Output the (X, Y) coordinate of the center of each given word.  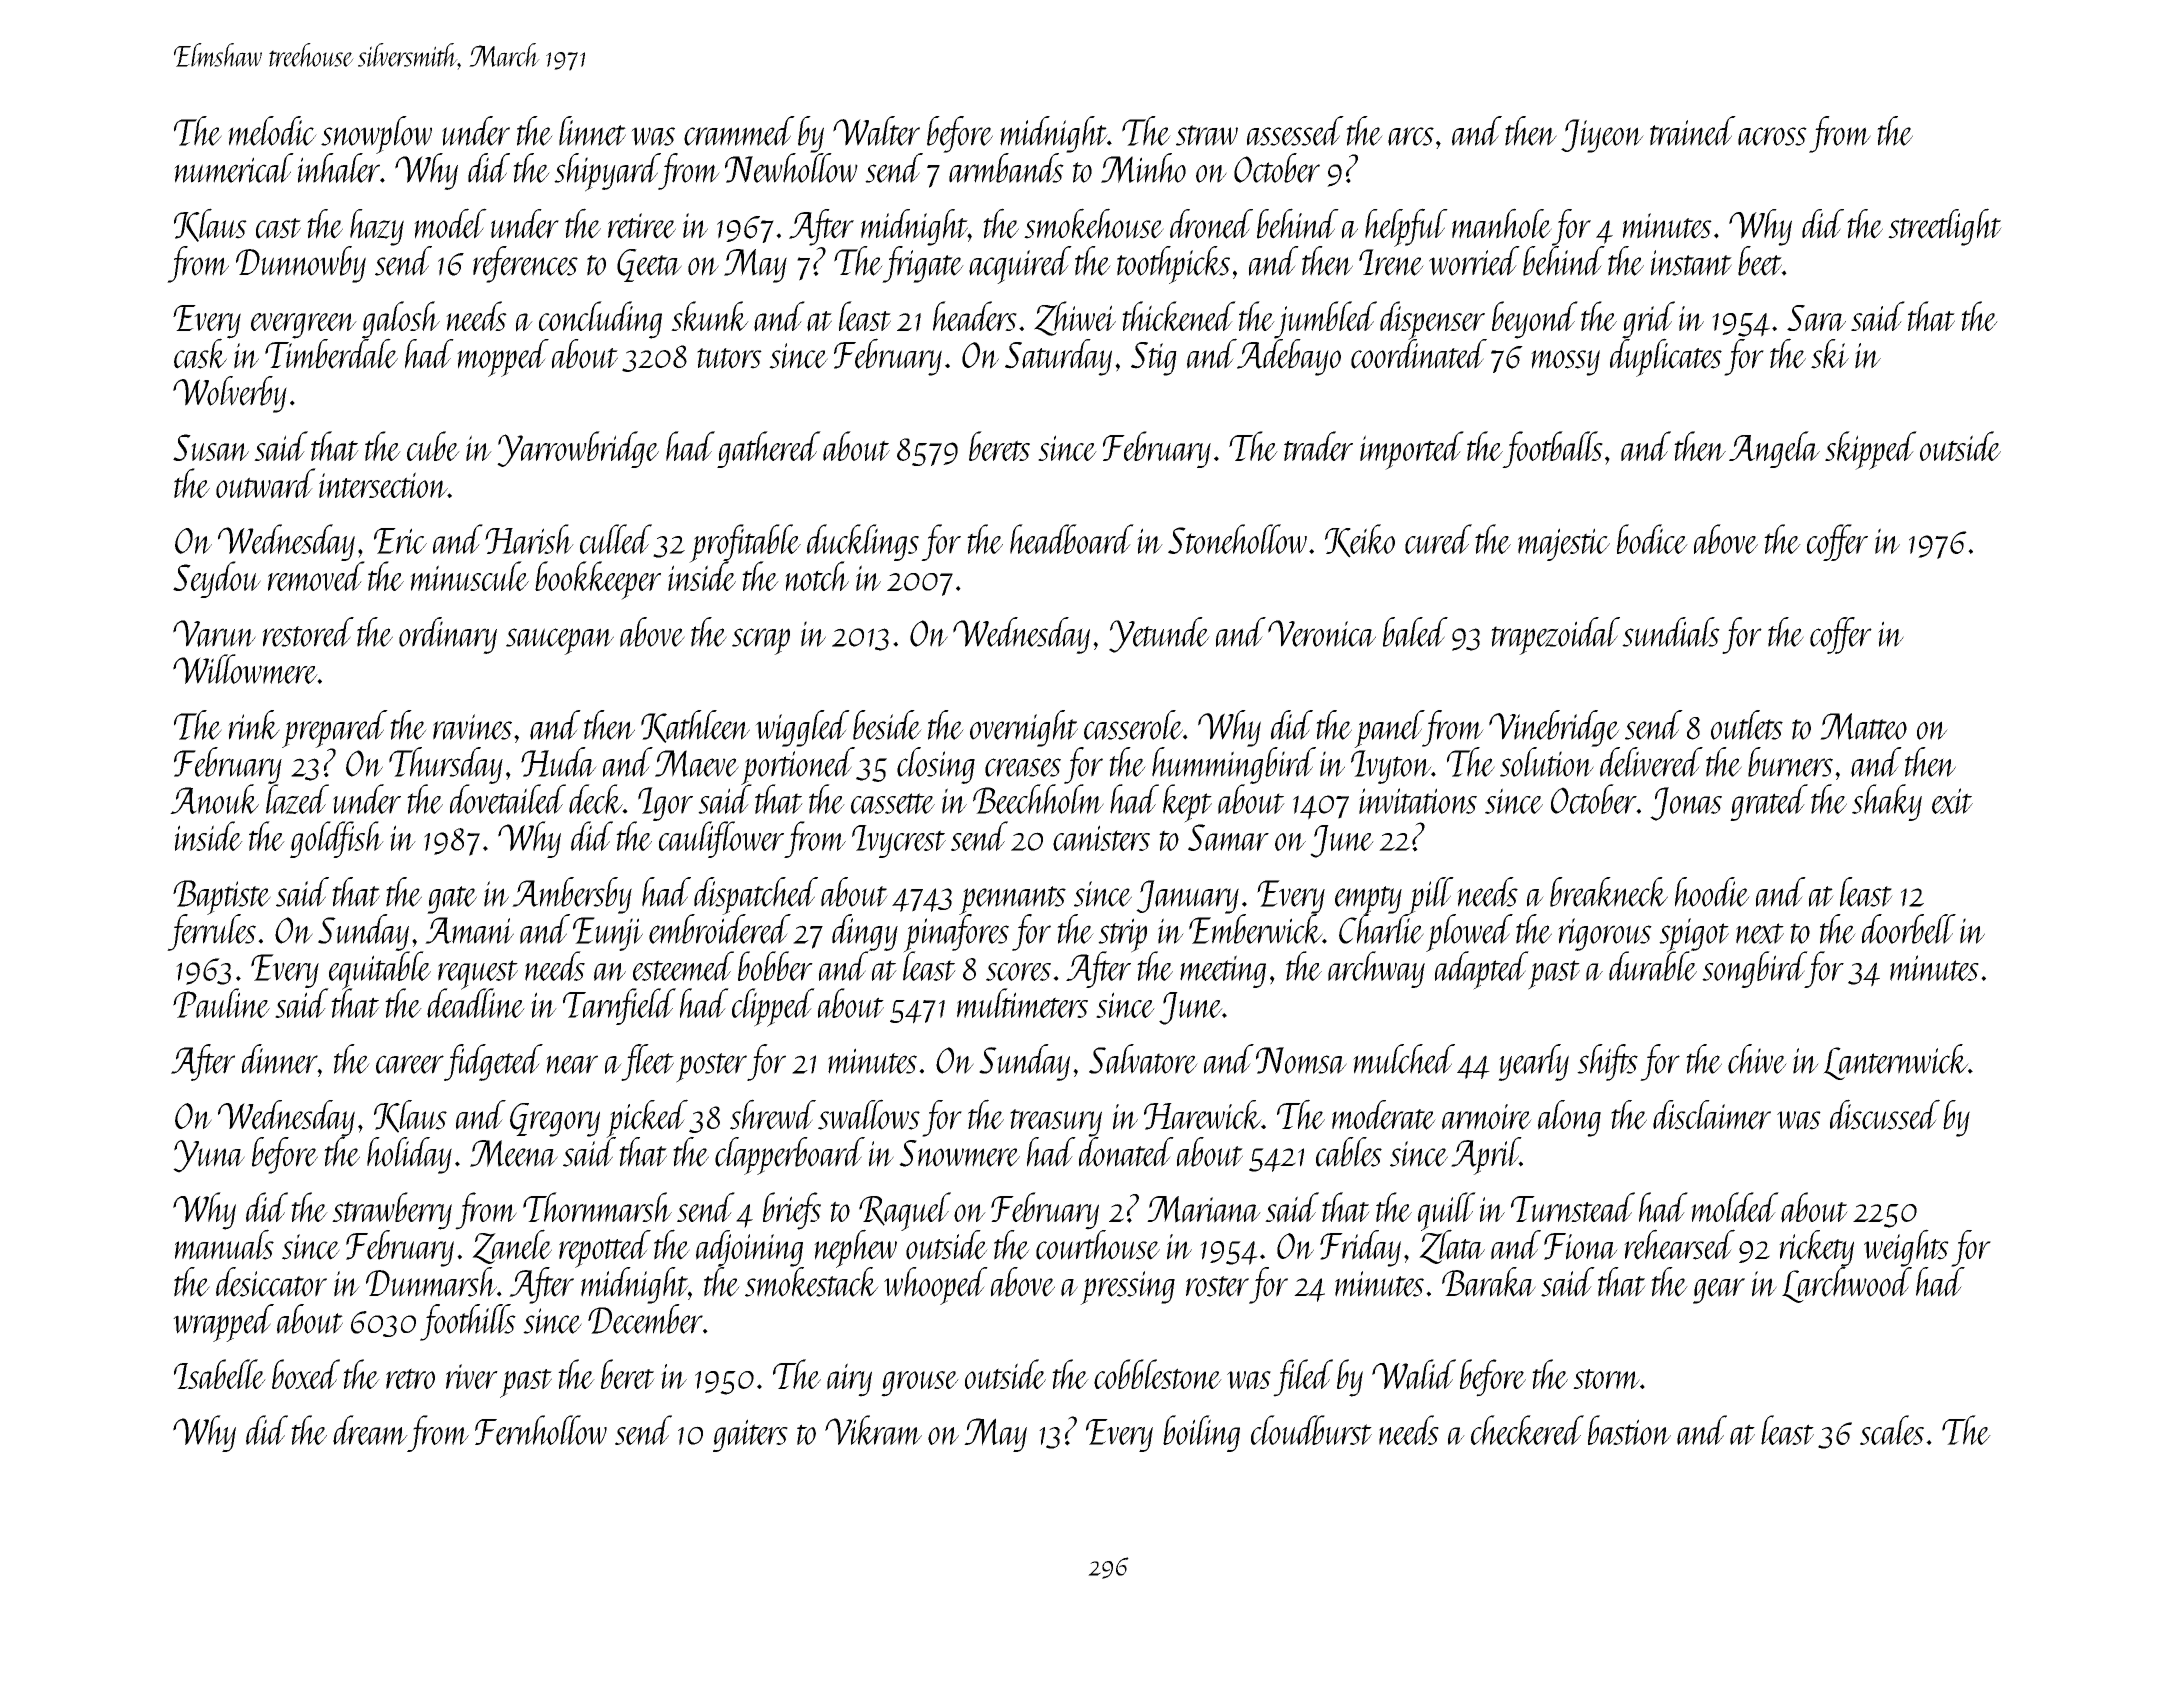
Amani (469, 930)
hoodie (1712, 892)
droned (1211, 224)
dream (370, 1430)
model (450, 223)
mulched (1404, 1059)
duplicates (1666, 357)
